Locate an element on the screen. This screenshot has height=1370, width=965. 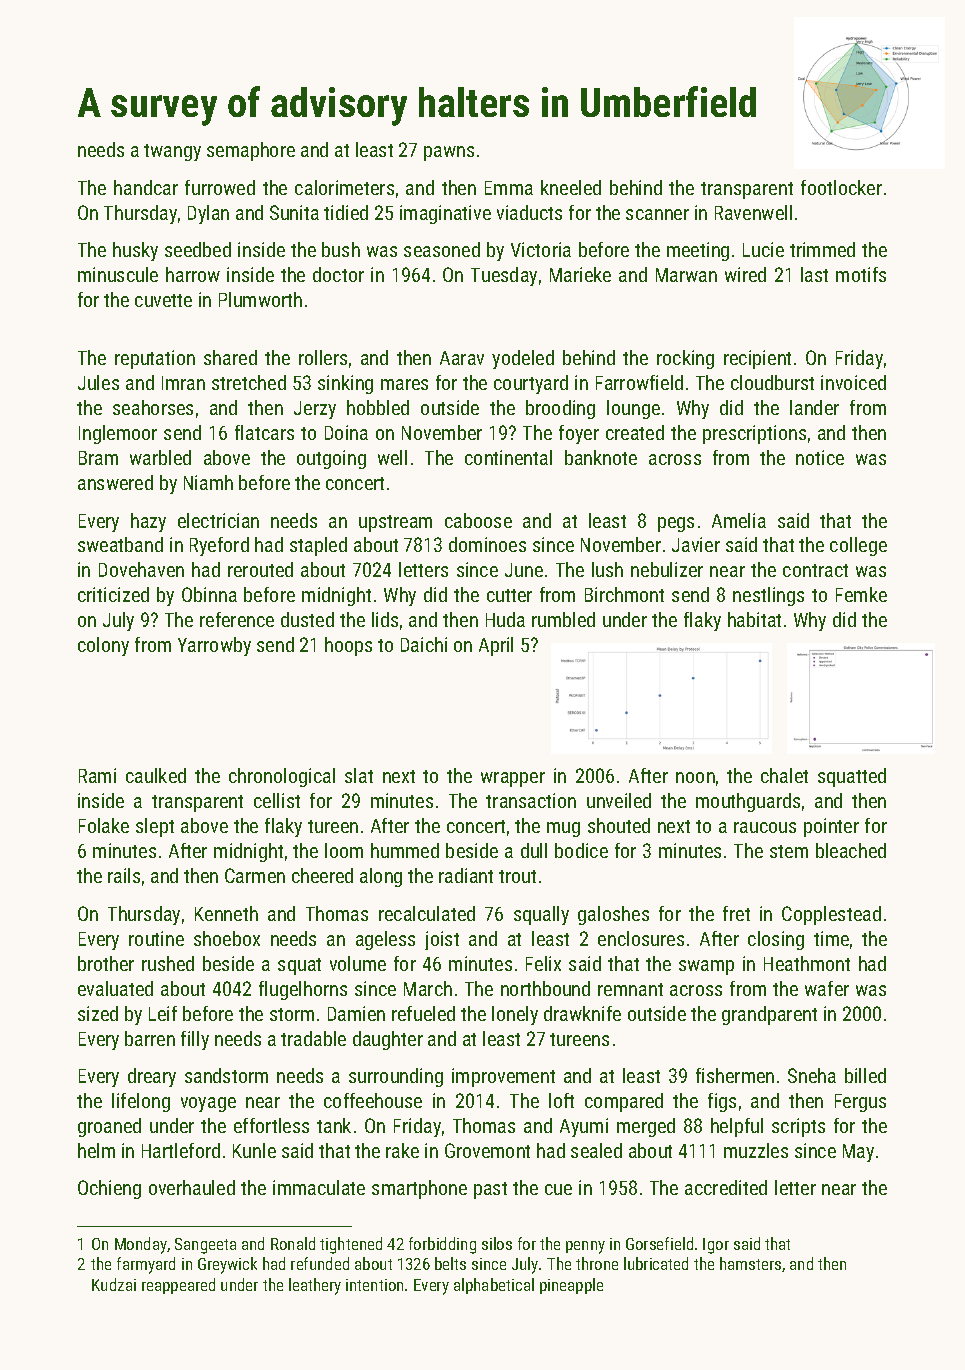
pineapple is located at coordinates (571, 1286).
